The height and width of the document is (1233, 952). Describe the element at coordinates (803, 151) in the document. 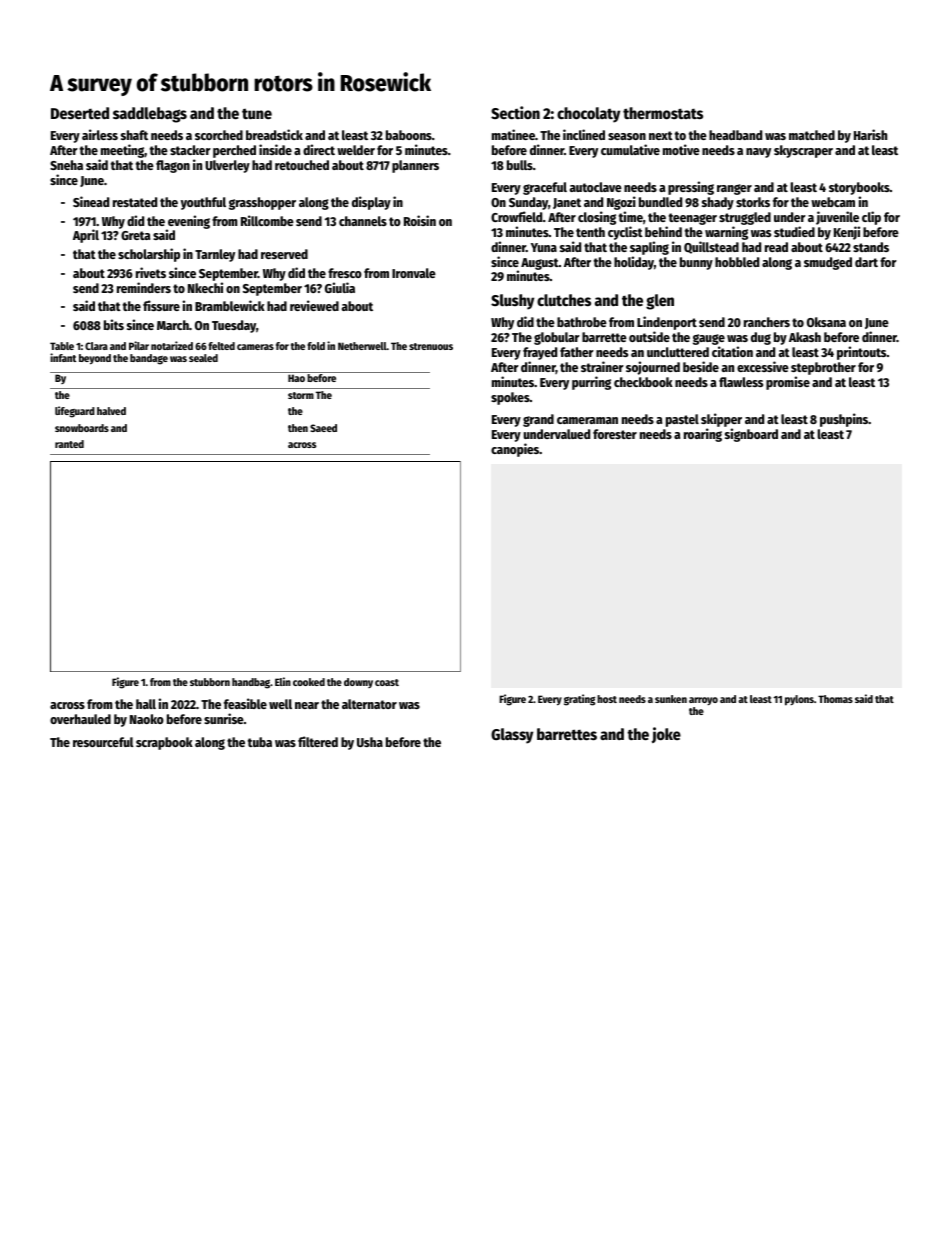

I see `skyscraper` at that location.
